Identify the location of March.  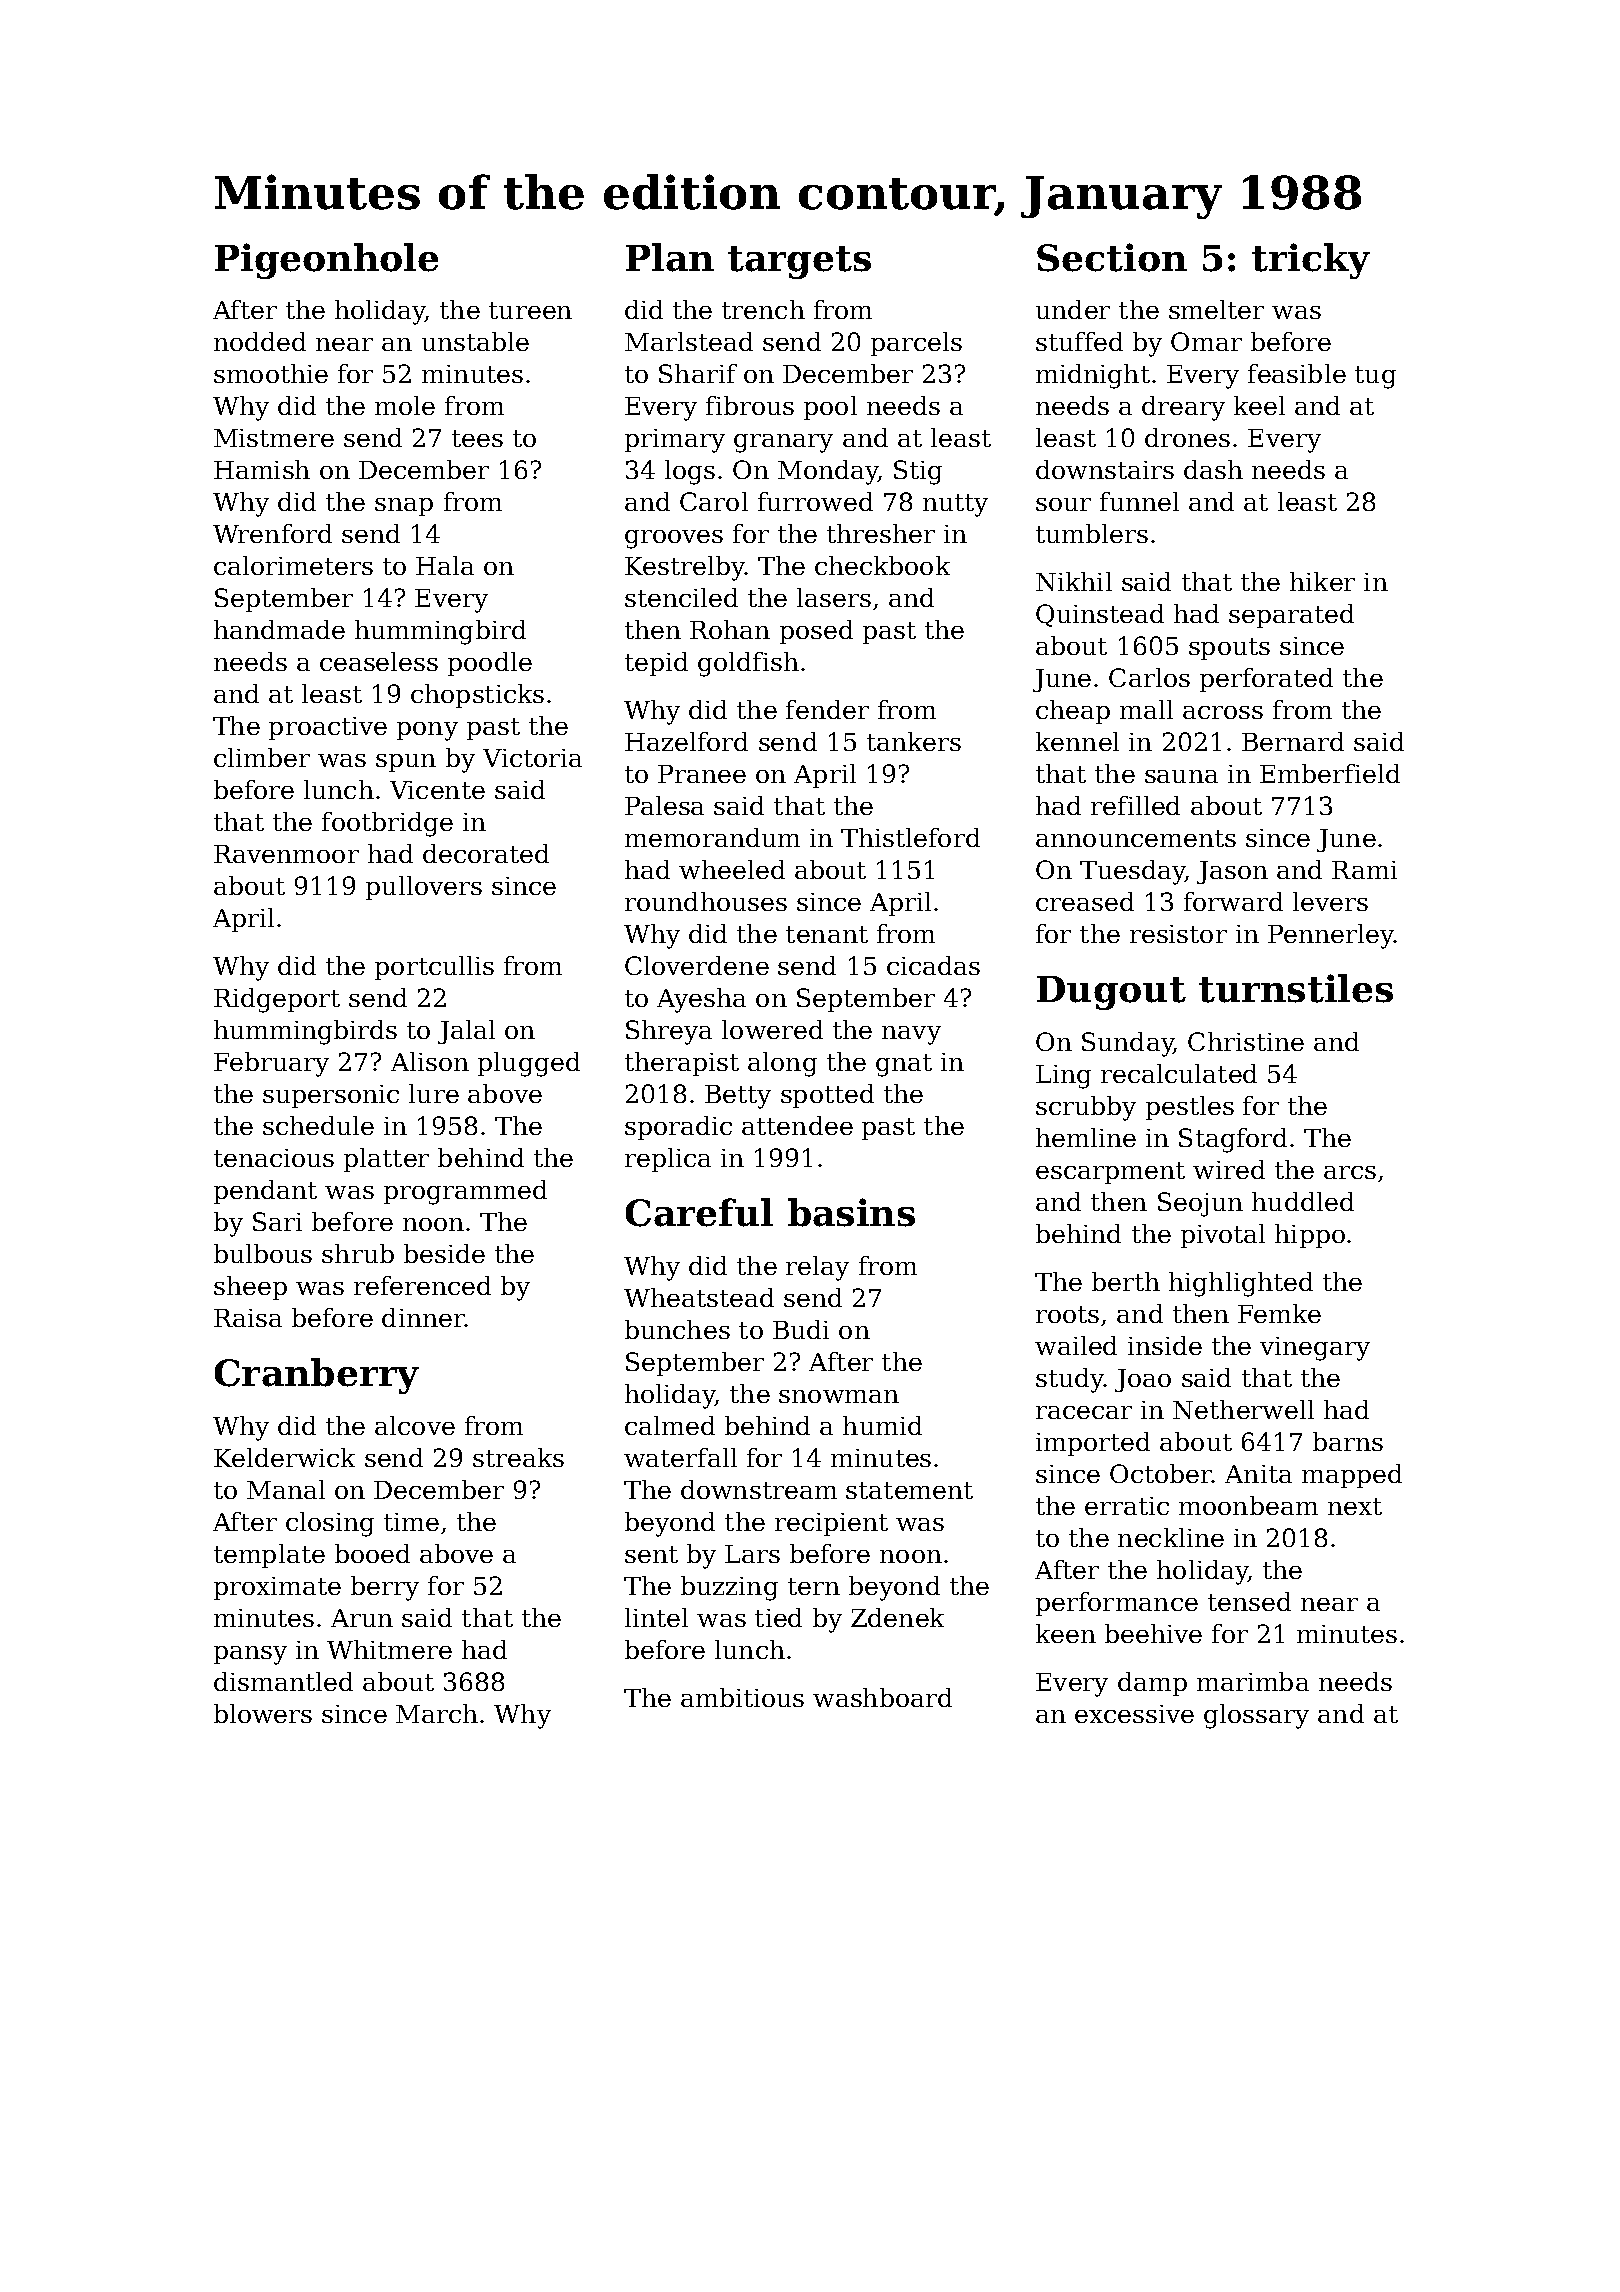
(437, 1713).
